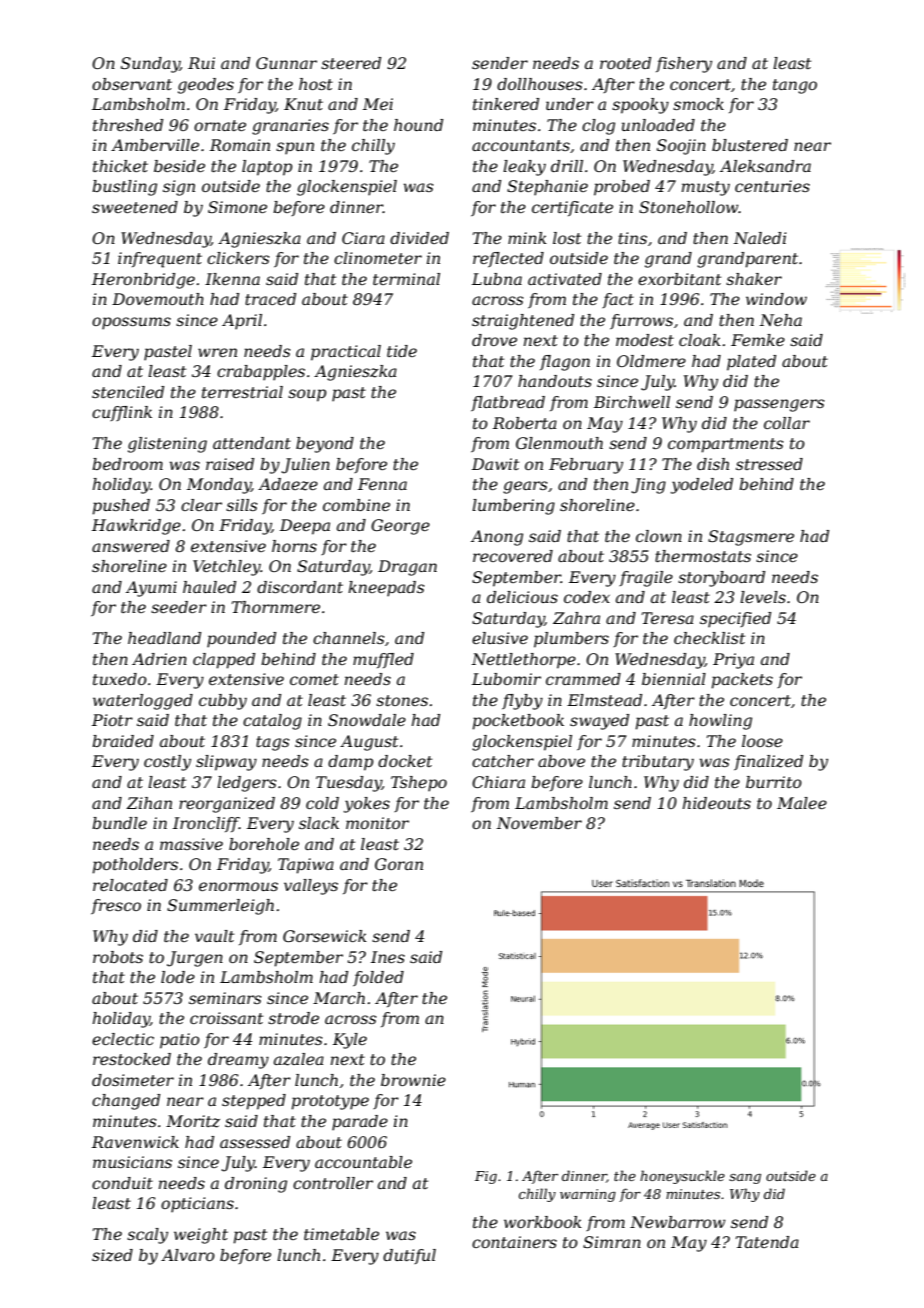  Describe the element at coordinates (188, 1255) in the screenshot. I see `Alvaro` at that location.
